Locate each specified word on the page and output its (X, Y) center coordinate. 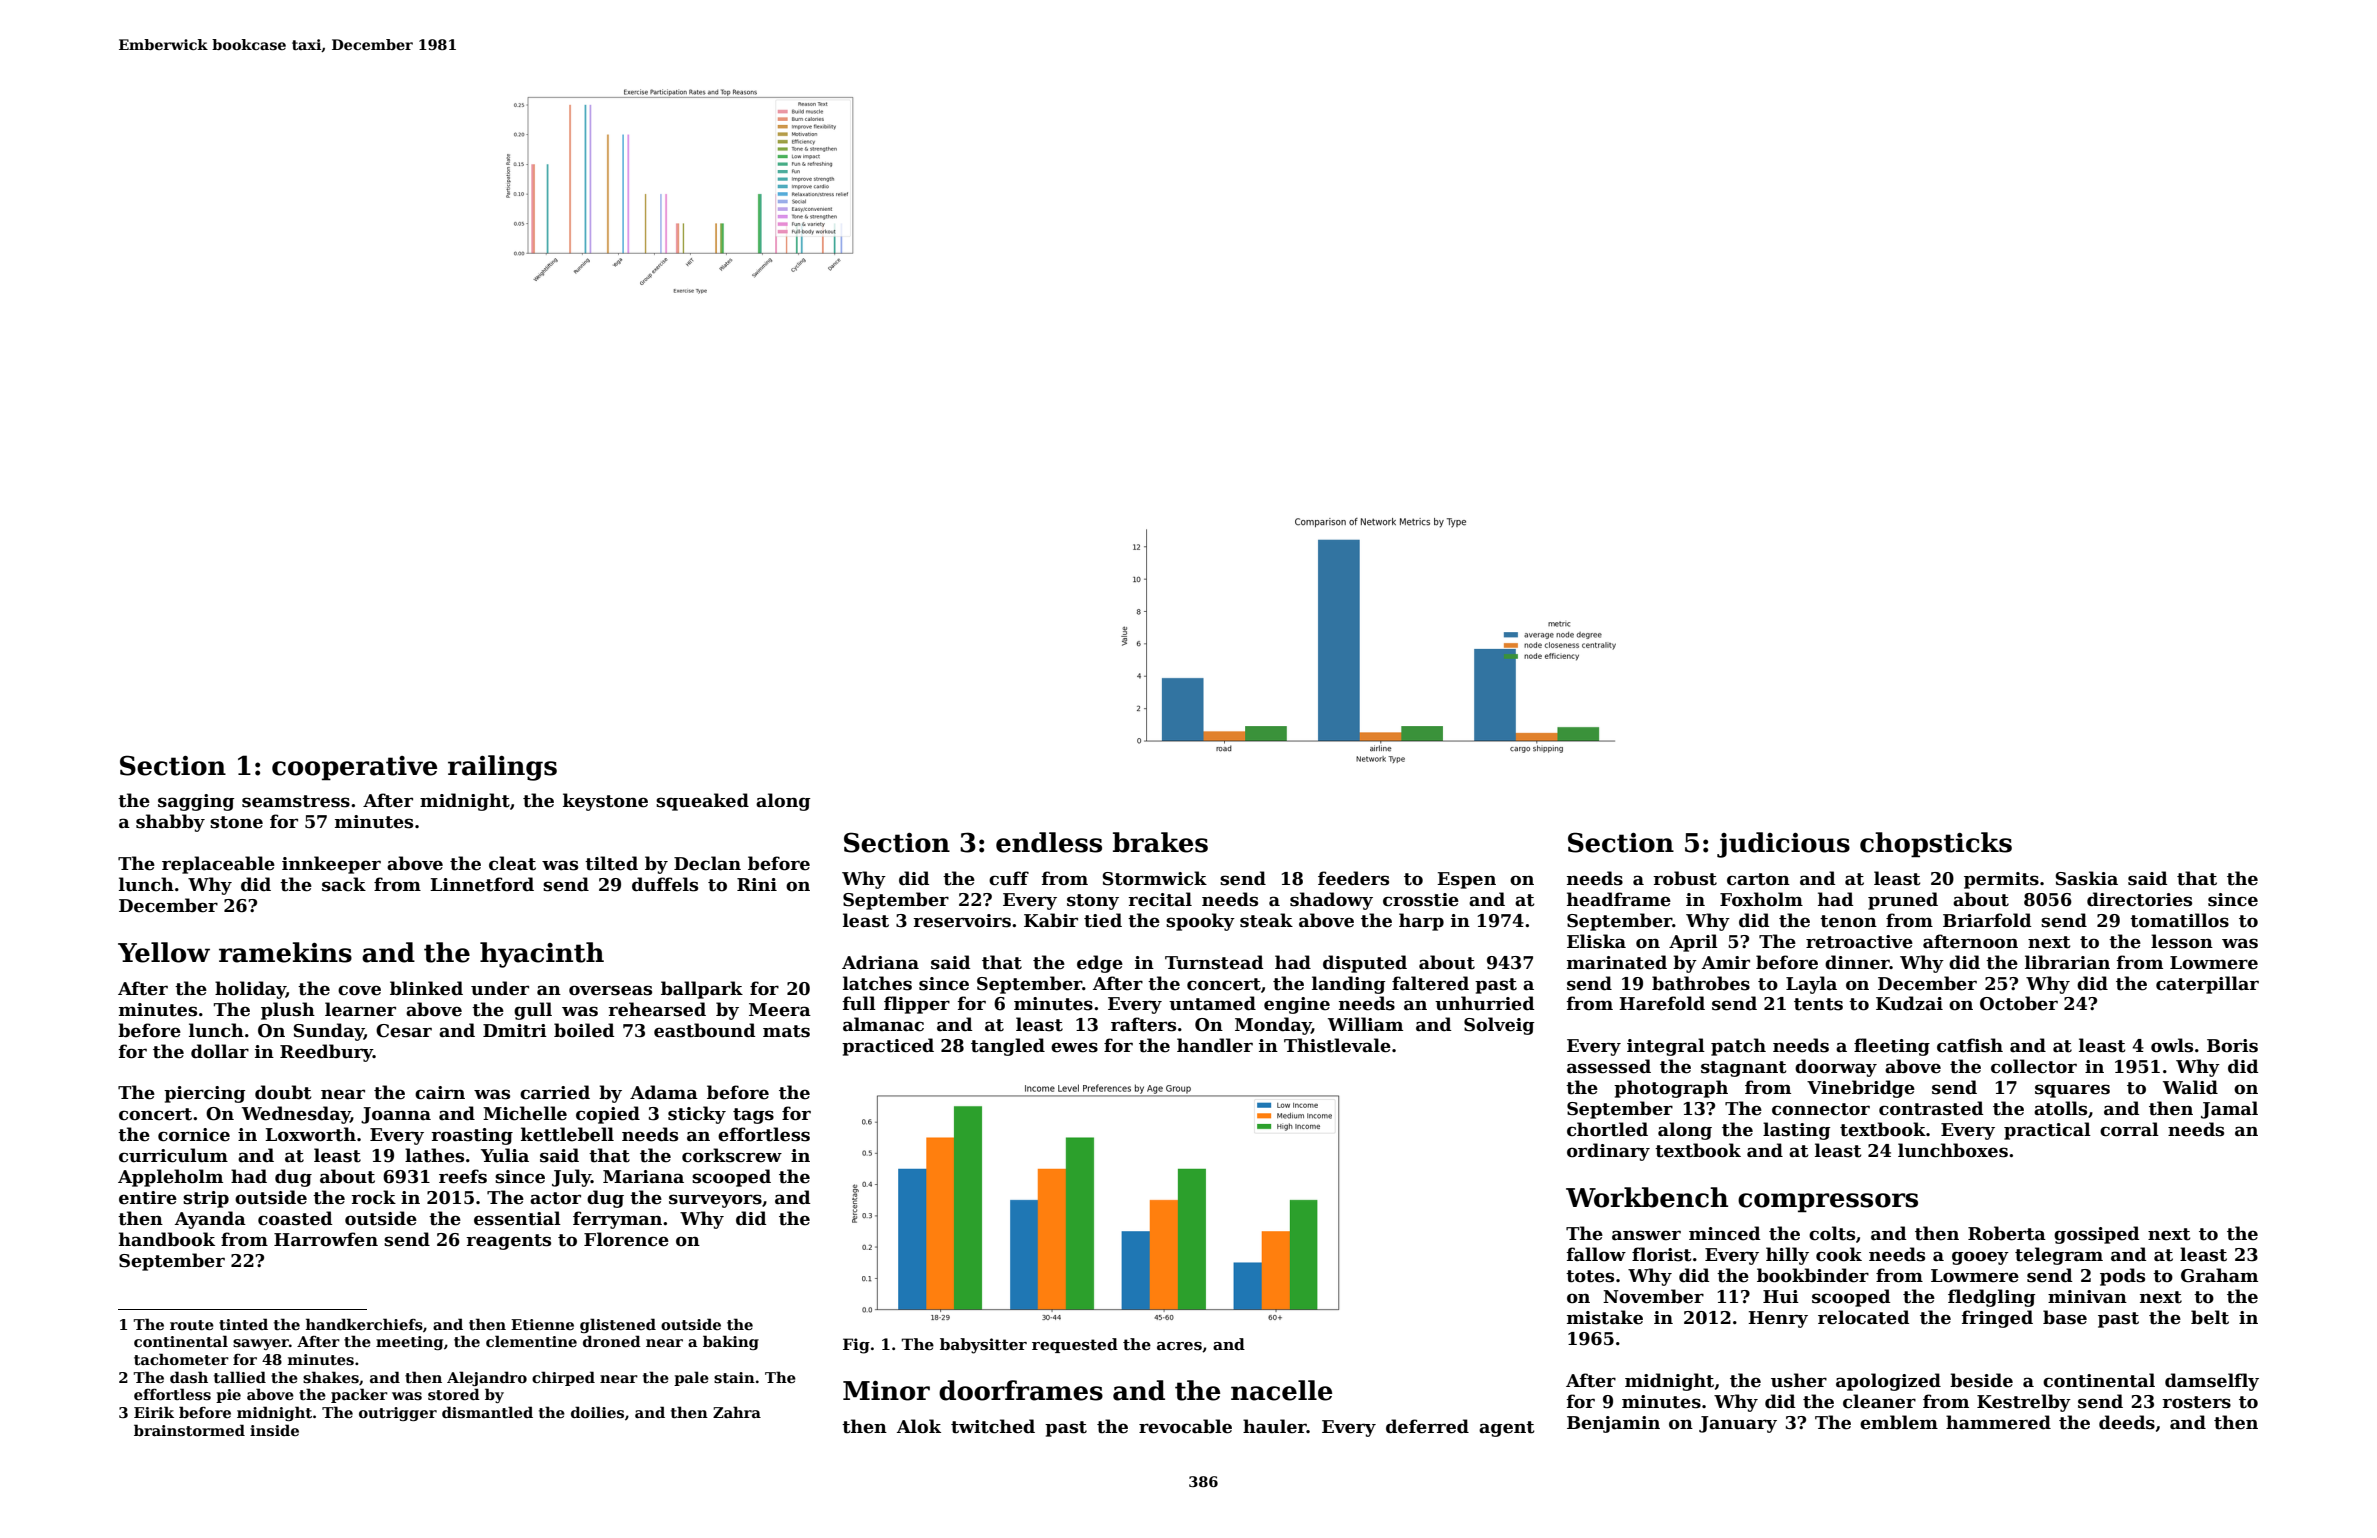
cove (359, 990)
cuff (1009, 878)
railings (502, 768)
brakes (1160, 842)
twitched (993, 1426)
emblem (1899, 1422)
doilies (597, 1412)
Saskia (2087, 878)
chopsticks (1936, 845)
